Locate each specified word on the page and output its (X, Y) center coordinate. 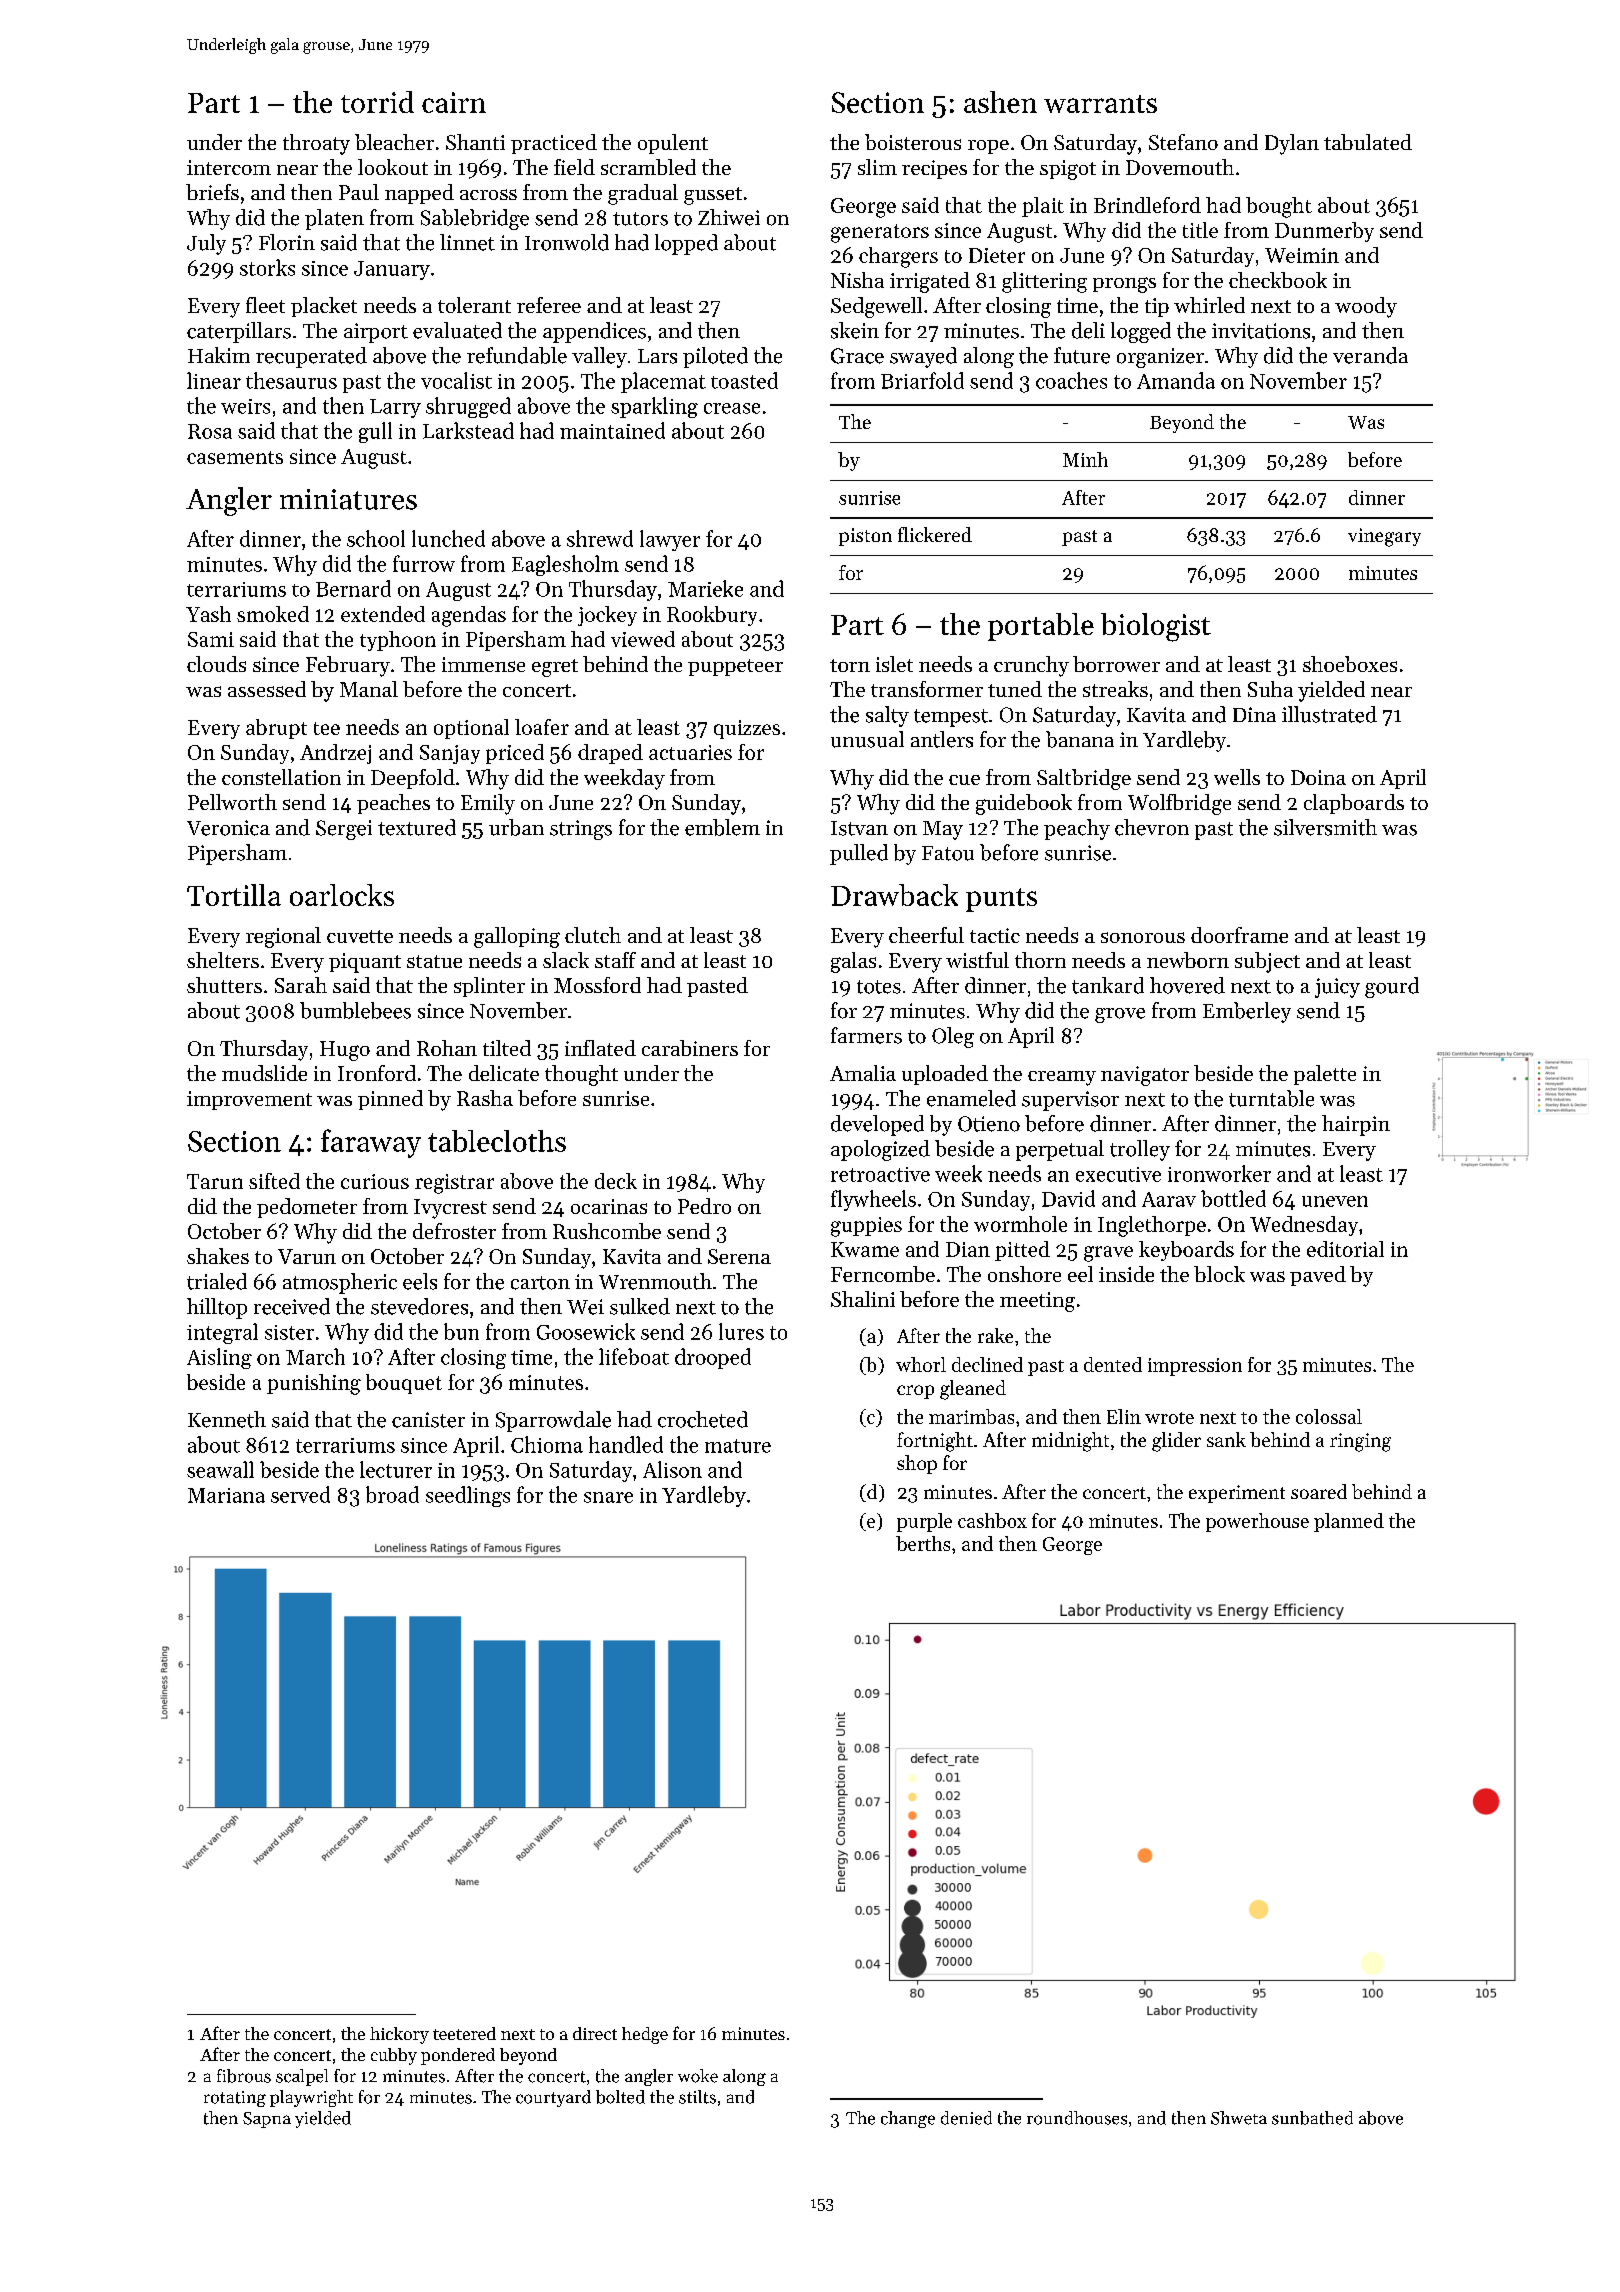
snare (608, 1497)
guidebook (1024, 804)
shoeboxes (1350, 664)
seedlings (468, 1496)
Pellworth (232, 802)
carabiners (690, 1048)
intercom (229, 167)
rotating (235, 2099)
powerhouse (1257, 1522)
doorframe (1239, 935)
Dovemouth (1180, 167)
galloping (517, 937)
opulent (673, 144)
